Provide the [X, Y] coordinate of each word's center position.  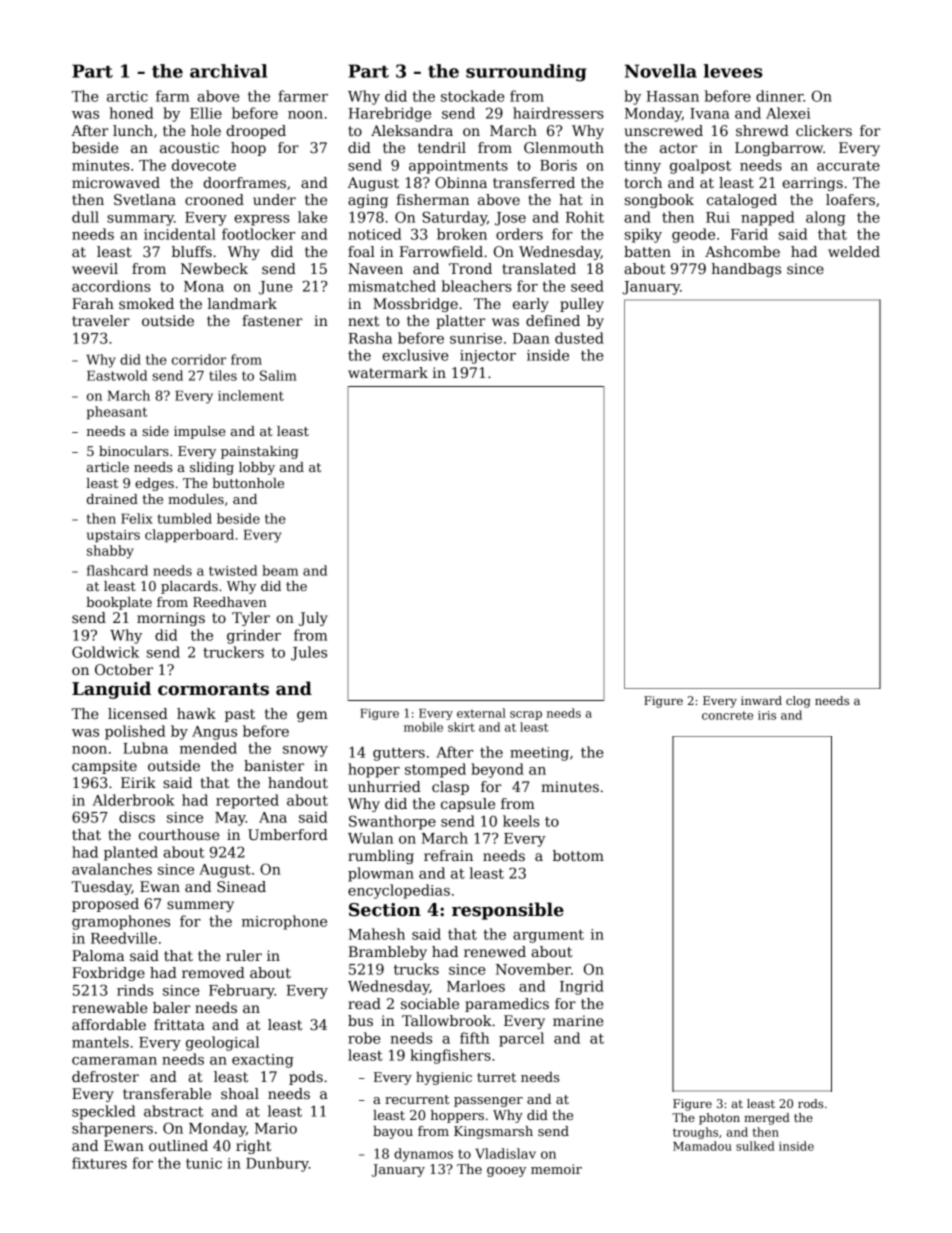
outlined [178, 1145]
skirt [461, 727]
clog [798, 702]
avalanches [112, 869]
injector [488, 357]
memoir [556, 1169]
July [313, 619]
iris [767, 715]
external [481, 713]
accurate [848, 166]
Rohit [585, 217]
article [108, 467]
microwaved [116, 182]
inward [761, 700]
